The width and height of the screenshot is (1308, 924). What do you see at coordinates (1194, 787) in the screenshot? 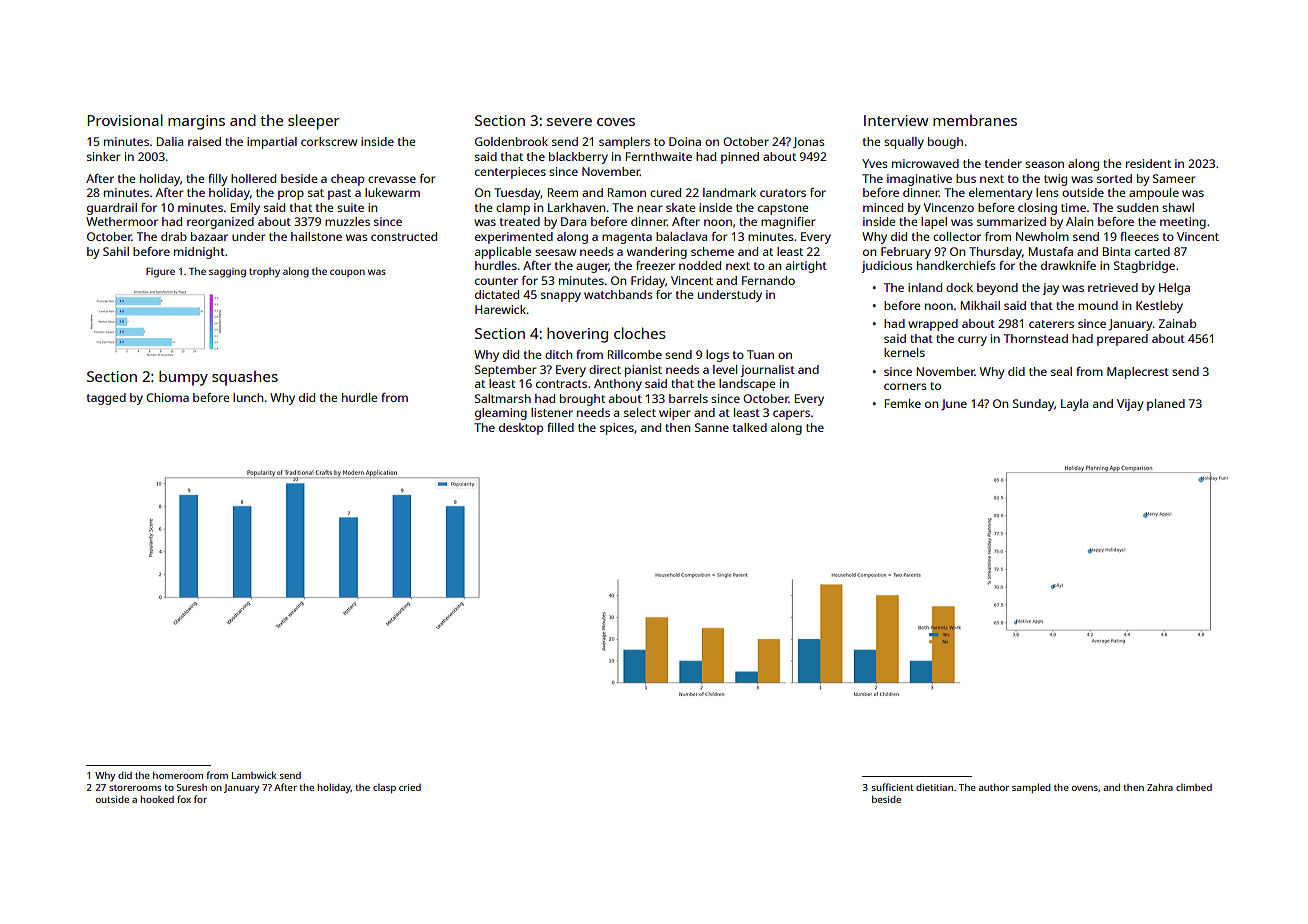
I see `climbed` at bounding box center [1194, 787].
